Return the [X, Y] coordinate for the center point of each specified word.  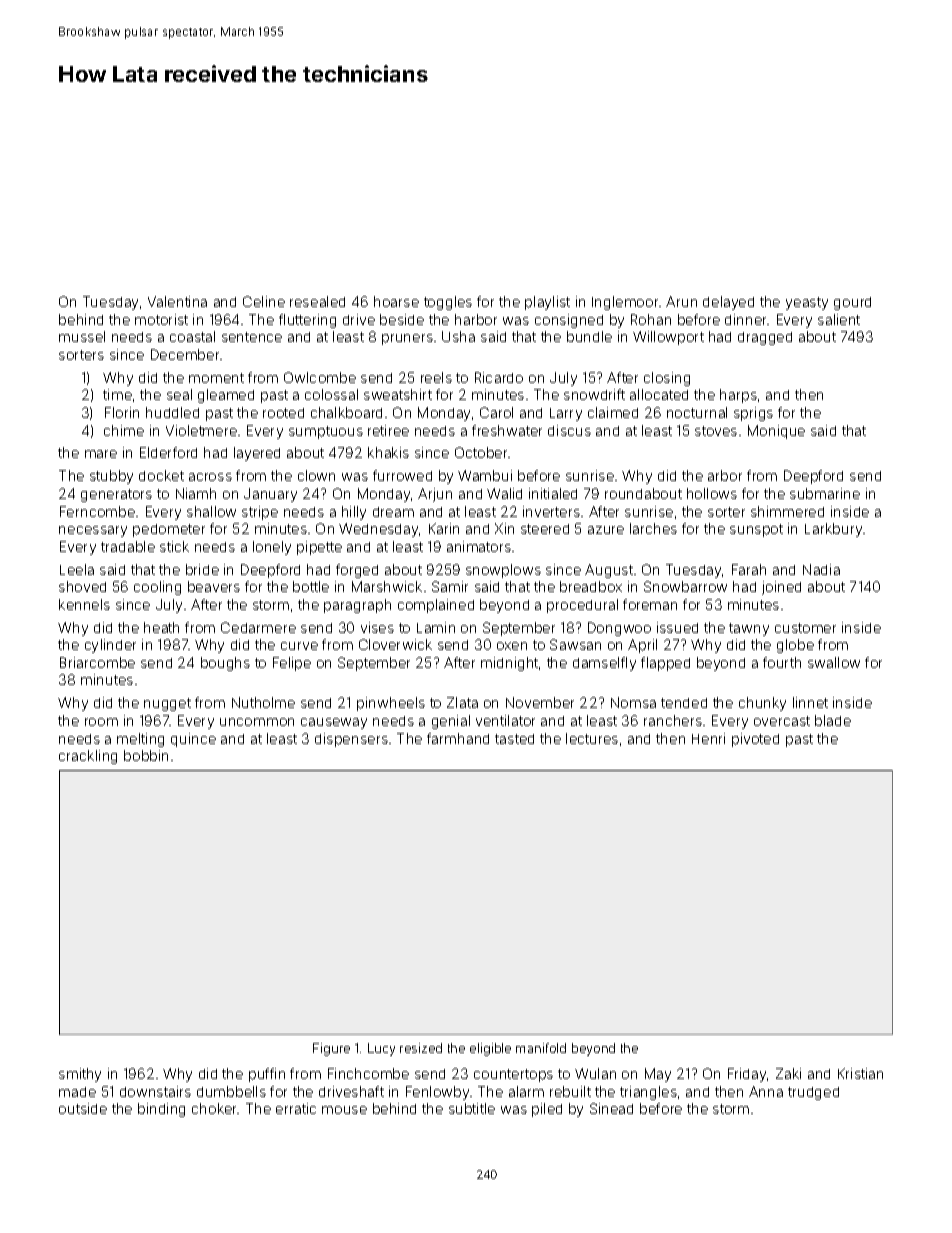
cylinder [110, 646]
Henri [708, 738]
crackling [88, 757]
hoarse [396, 301]
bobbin [146, 755]
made [77, 1092]
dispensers [351, 740]
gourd [852, 303]
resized [421, 1048]
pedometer [169, 530]
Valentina [177, 301]
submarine [825, 493]
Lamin [436, 627]
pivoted [755, 740]
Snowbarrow [685, 586]
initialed [553, 493]
